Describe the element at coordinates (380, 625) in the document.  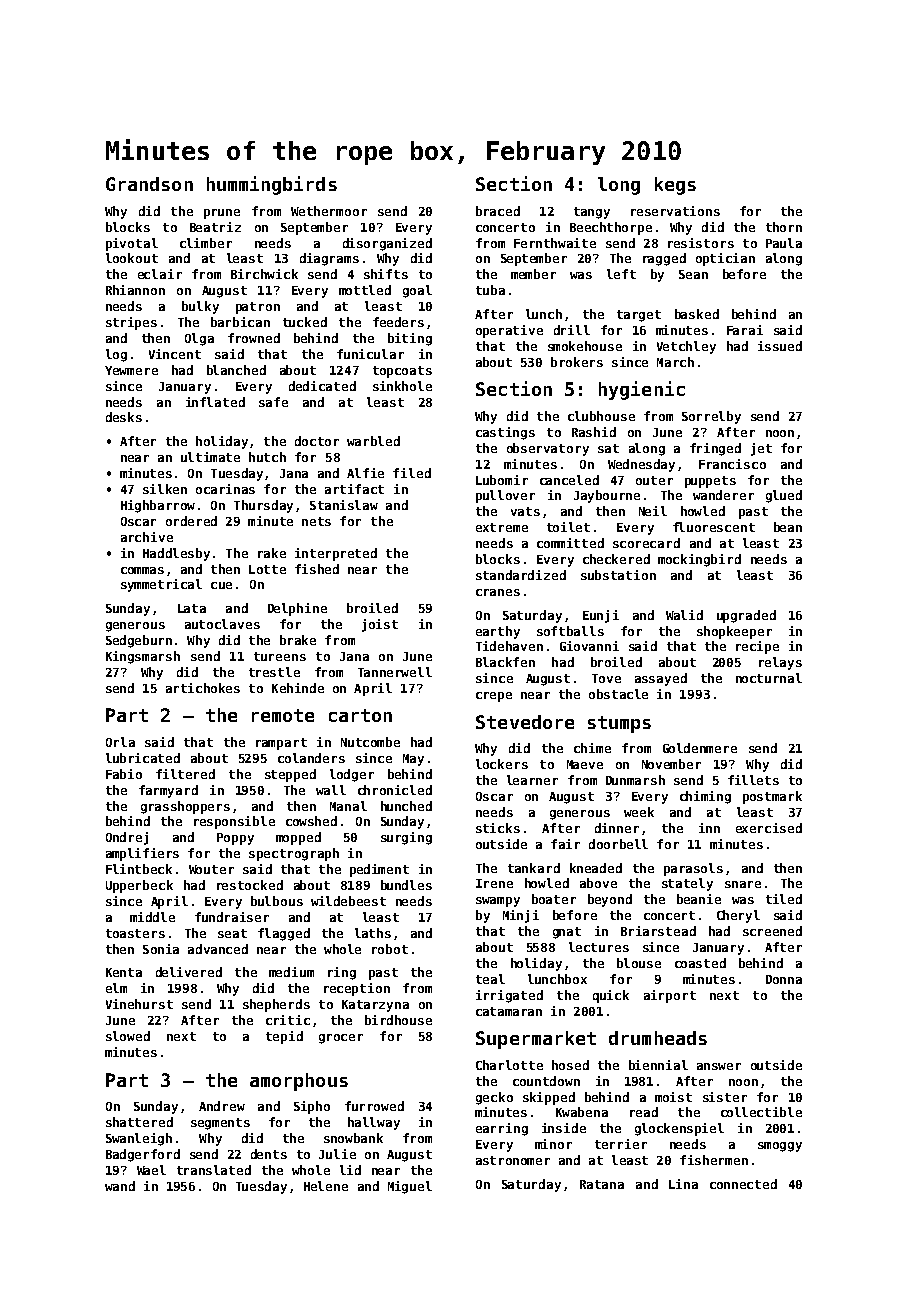
I see `joist` at that location.
